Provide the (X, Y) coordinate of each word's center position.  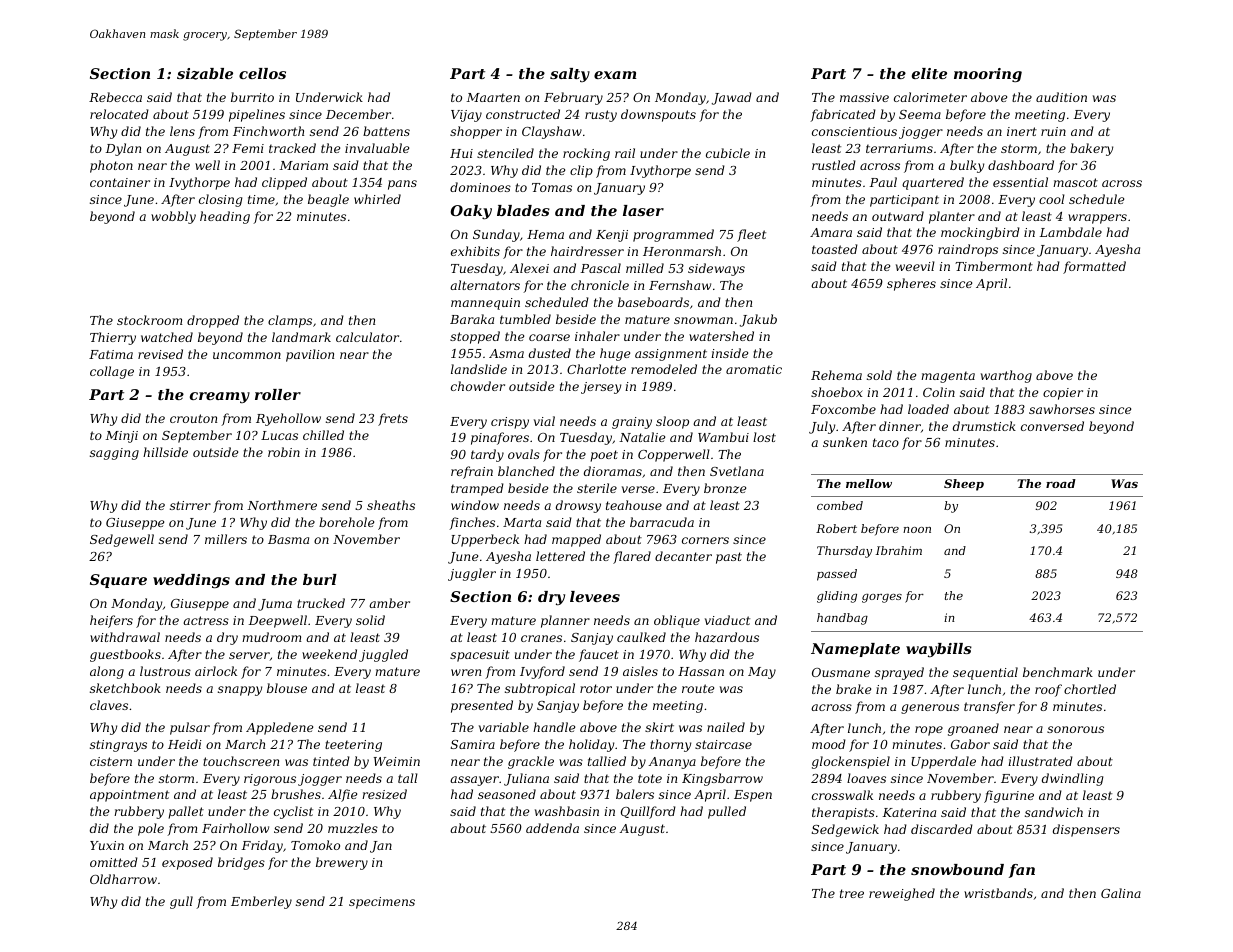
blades (523, 210)
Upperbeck (485, 540)
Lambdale (1071, 232)
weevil (915, 266)
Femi (248, 148)
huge (615, 354)
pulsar (190, 728)
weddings (191, 581)
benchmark (1058, 672)
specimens (382, 903)
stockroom (150, 320)
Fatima (111, 354)
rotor (596, 688)
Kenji (612, 236)
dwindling (1072, 779)
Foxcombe (843, 409)
